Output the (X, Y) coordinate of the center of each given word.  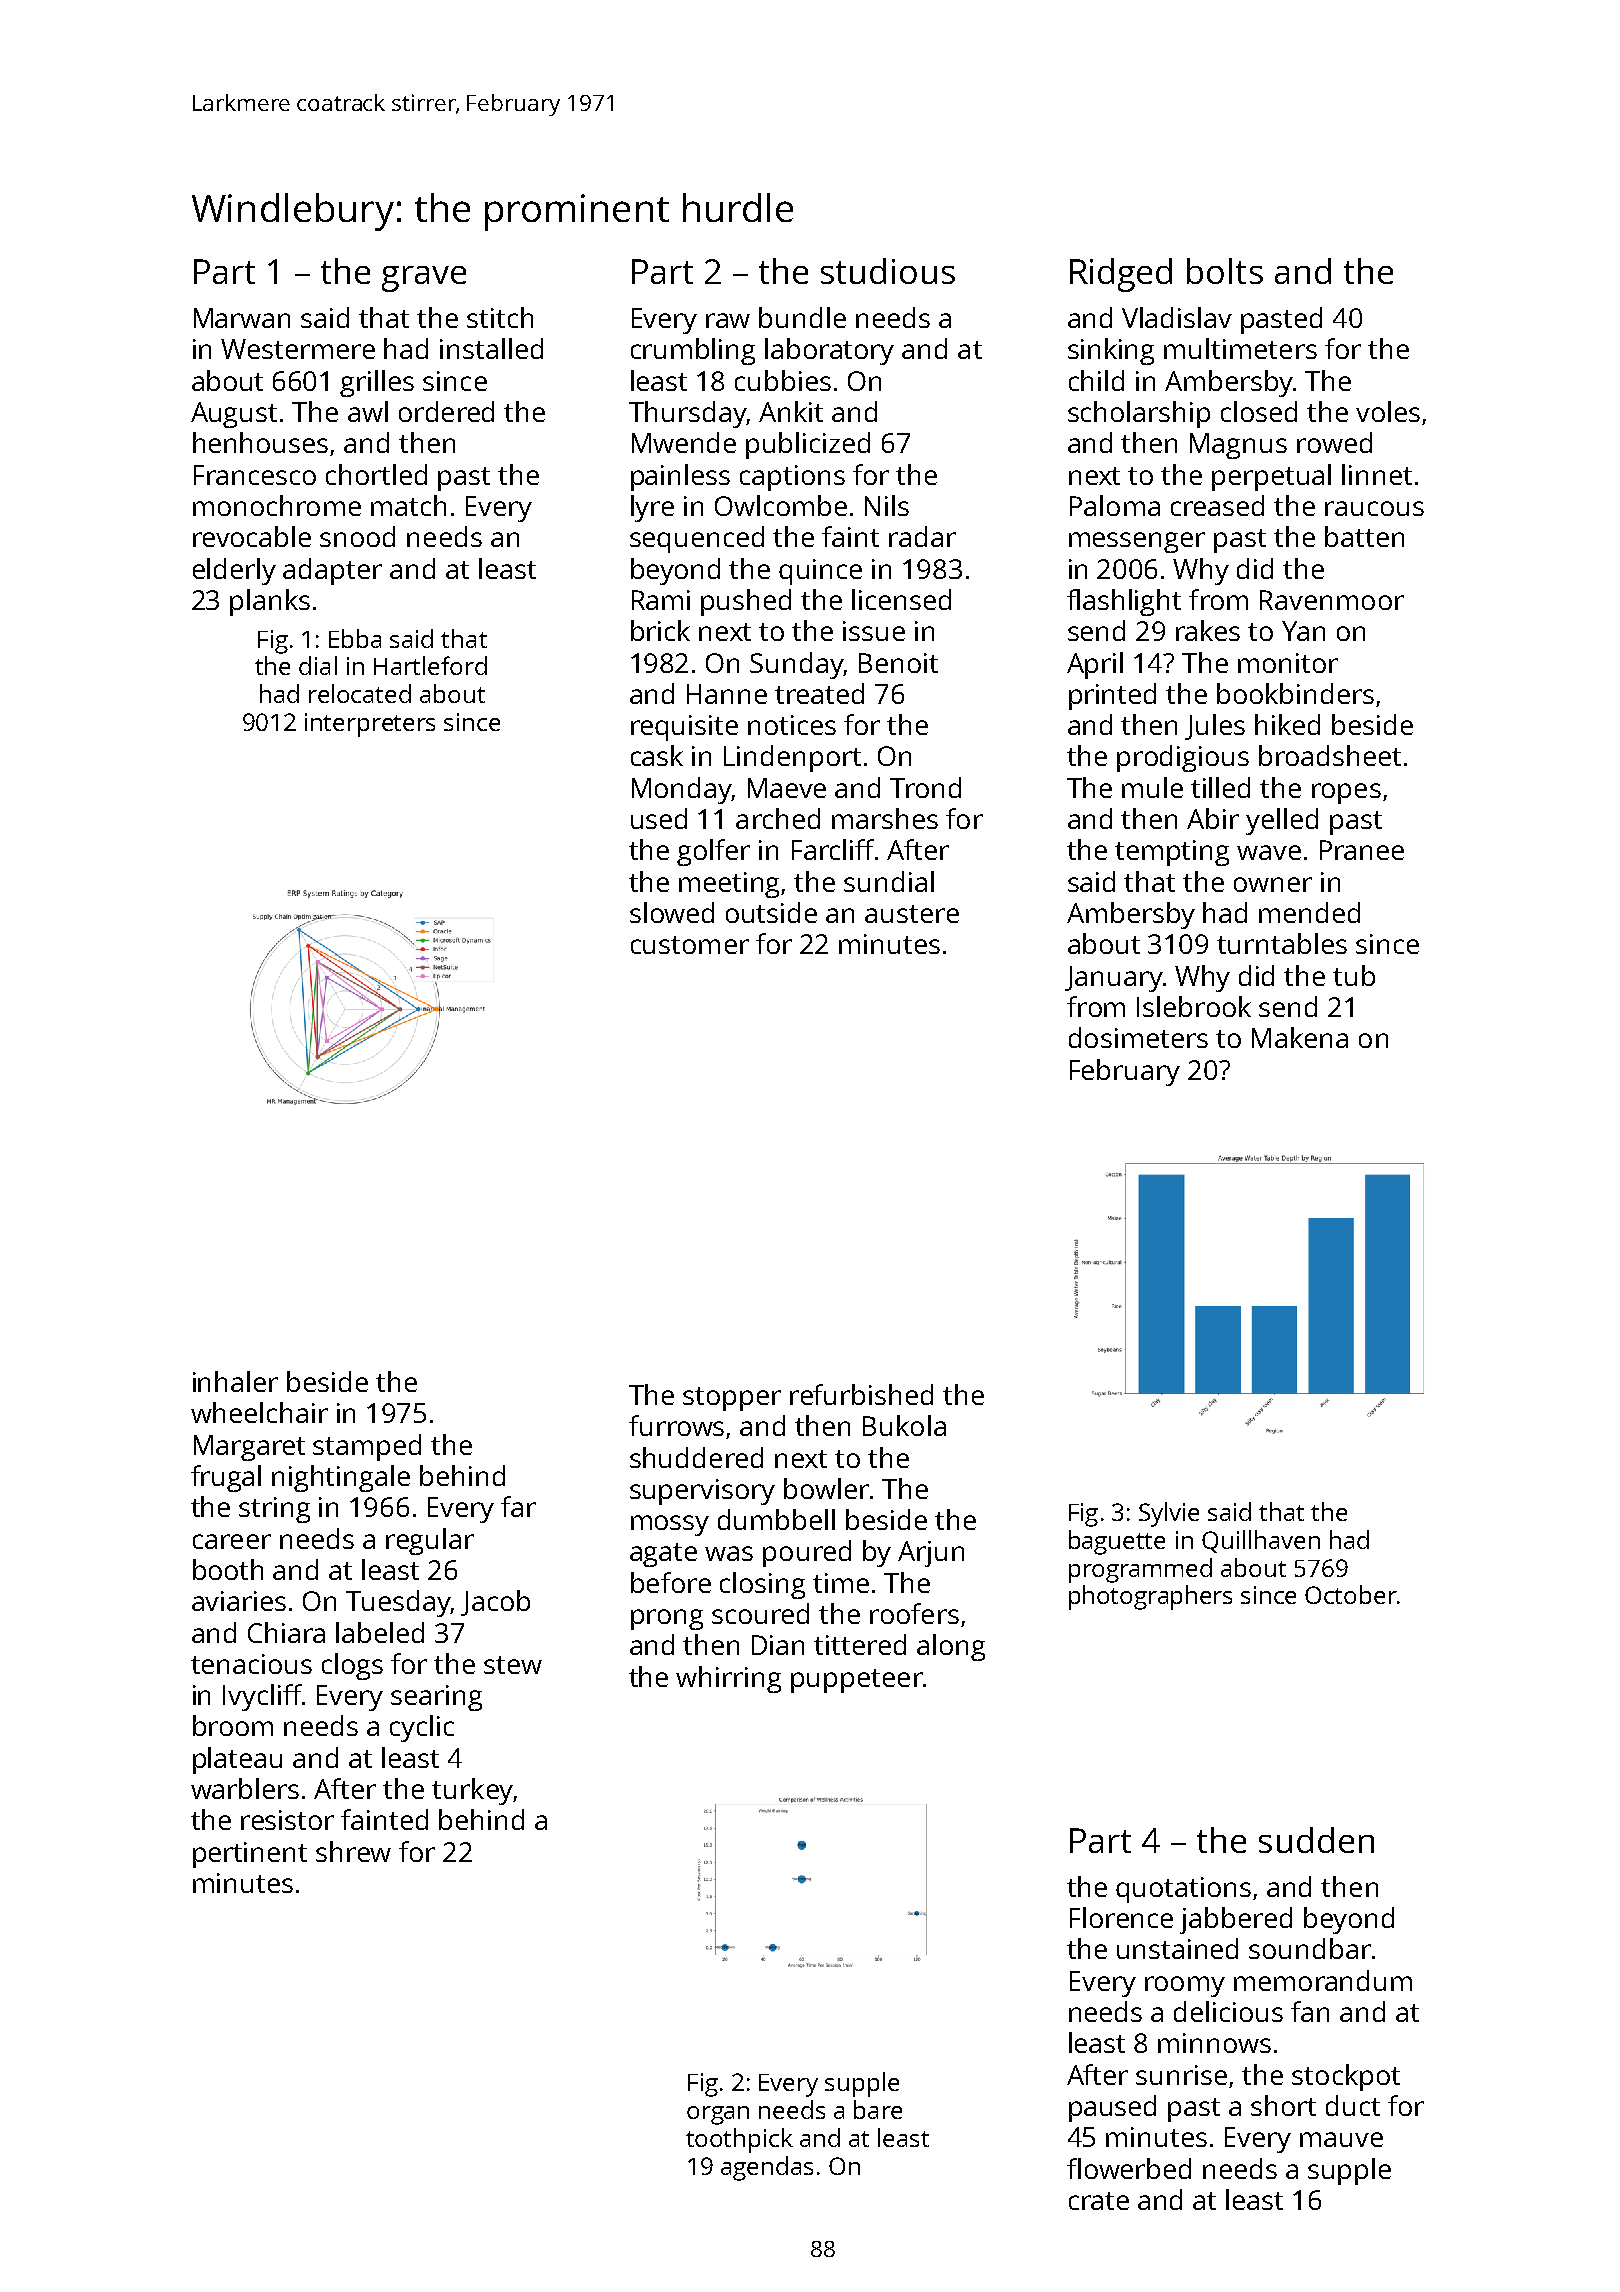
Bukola (904, 1425)
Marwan (242, 318)
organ (718, 2115)
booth (228, 1569)
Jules (1215, 727)
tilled (1220, 787)
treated (819, 693)
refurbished (861, 1394)
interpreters (370, 725)
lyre (652, 508)
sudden (1316, 1840)
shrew (353, 1851)
